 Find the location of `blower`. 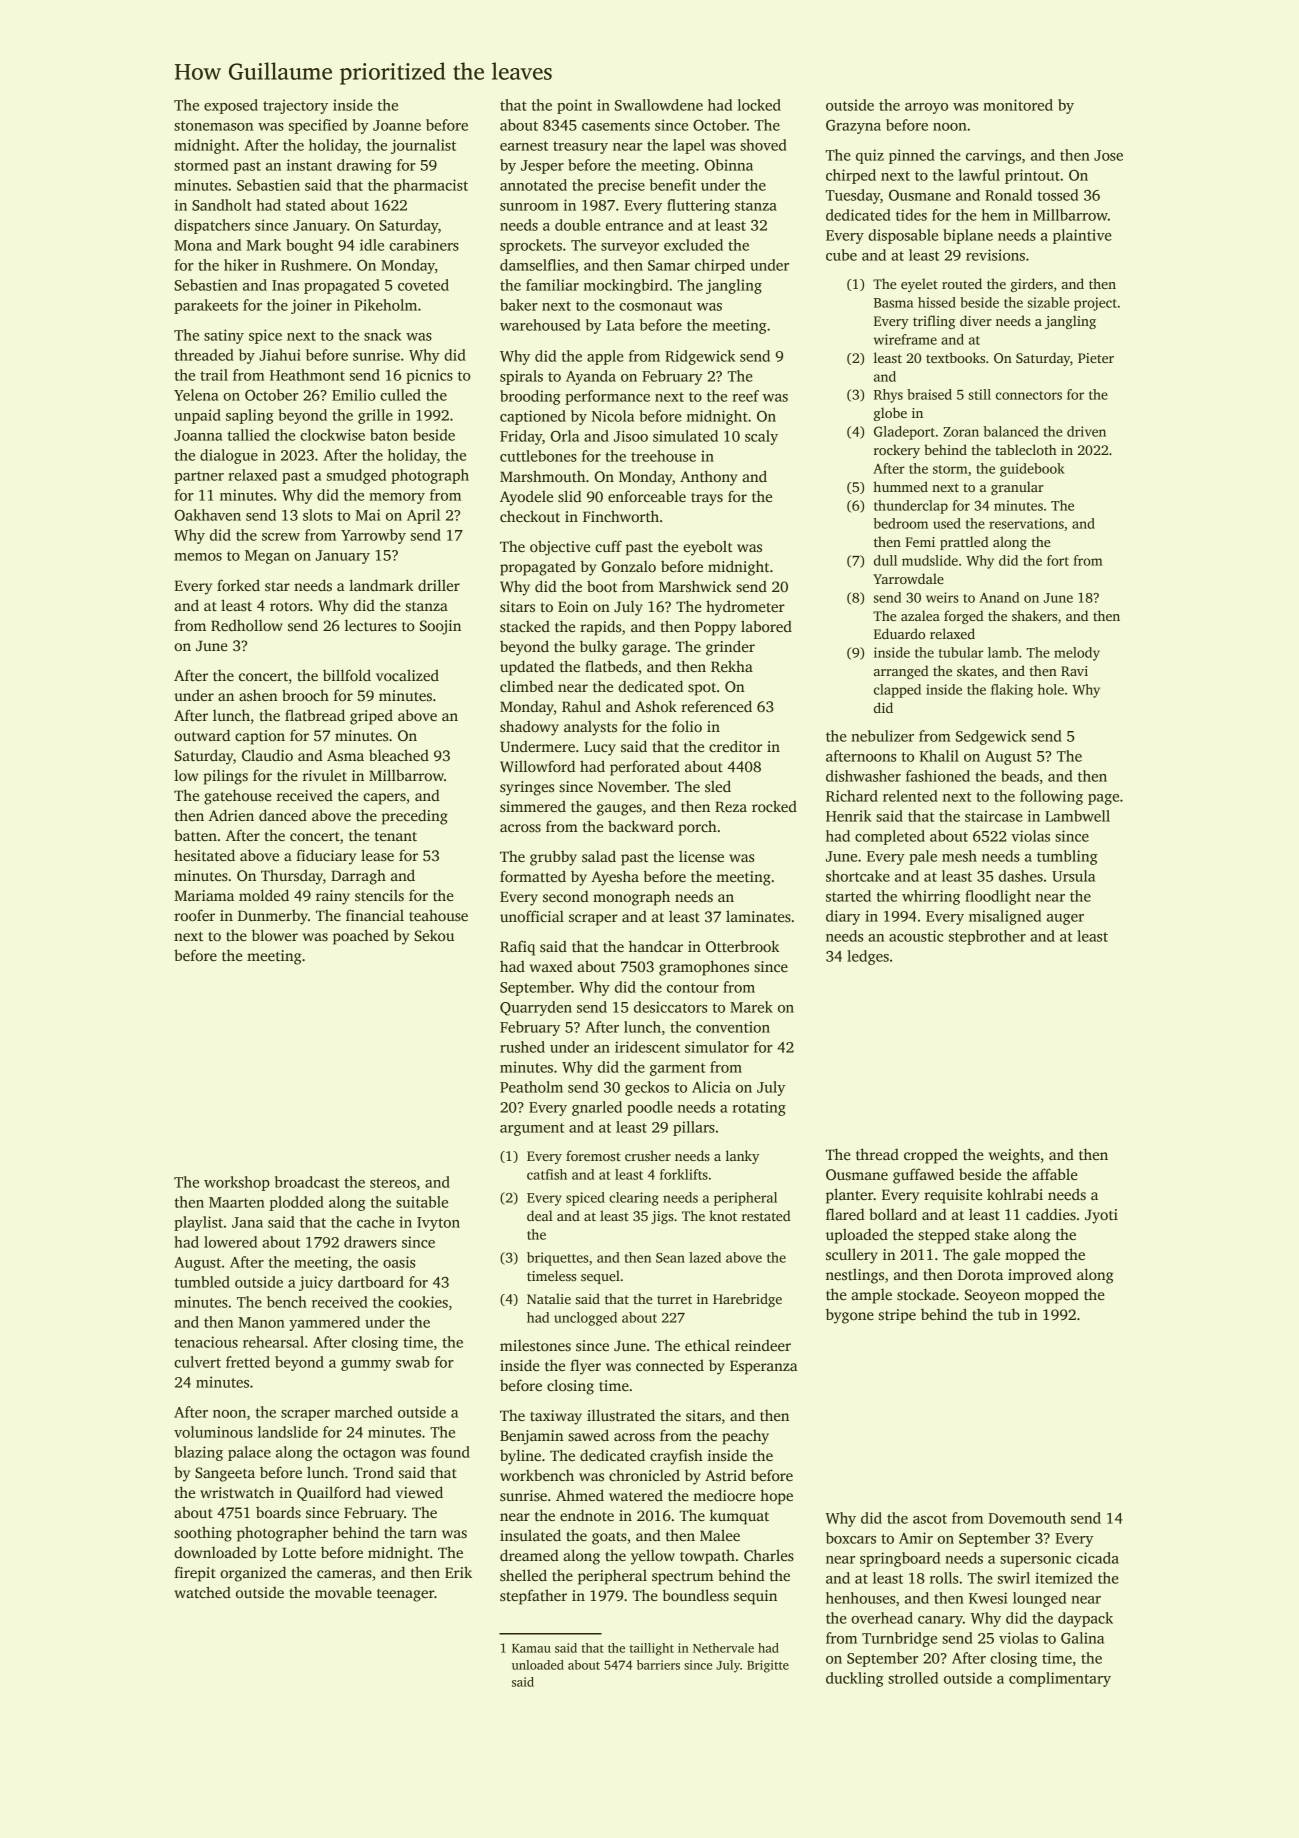

blower is located at coordinates (275, 935).
